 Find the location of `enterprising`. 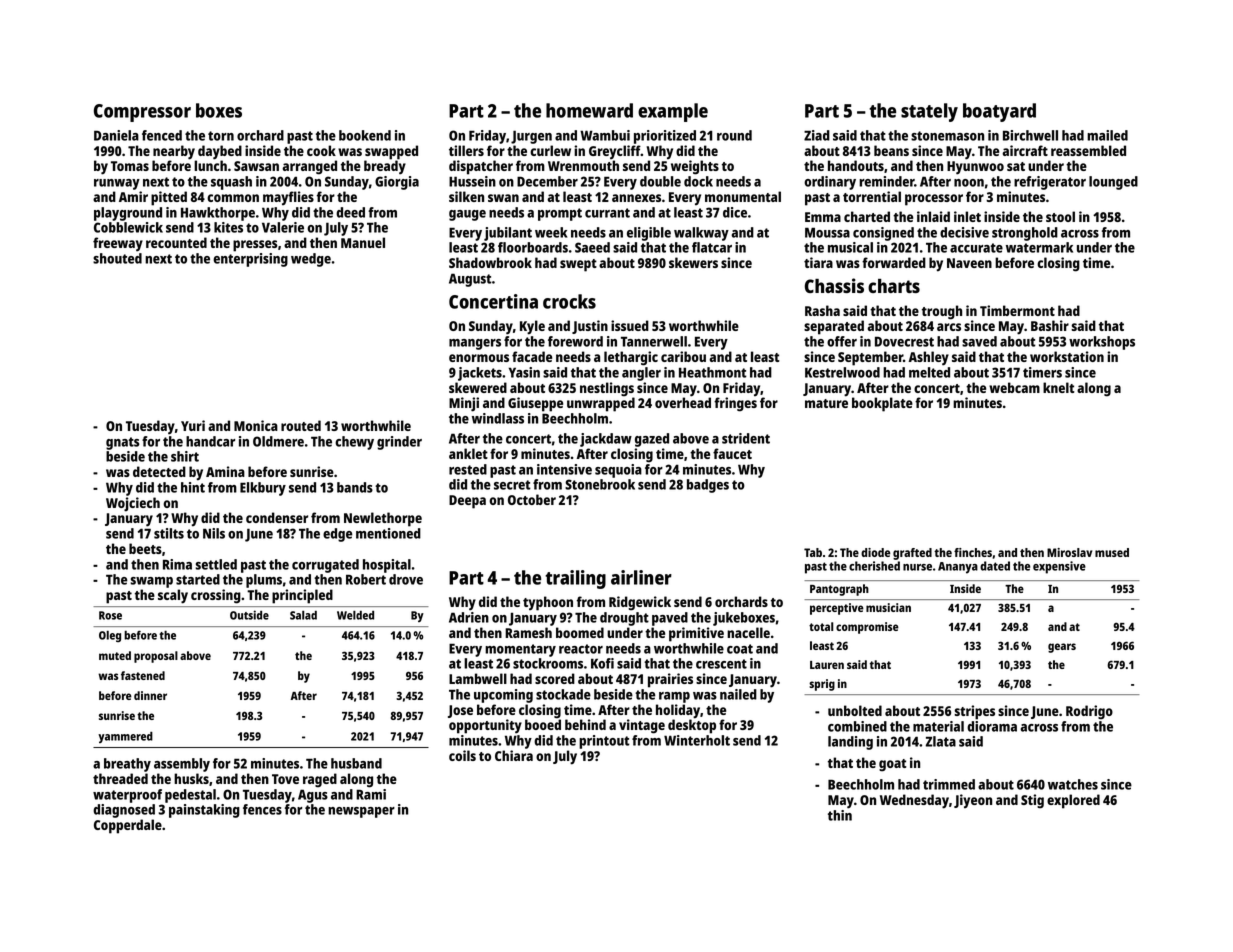

enterprising is located at coordinates (250, 260).
